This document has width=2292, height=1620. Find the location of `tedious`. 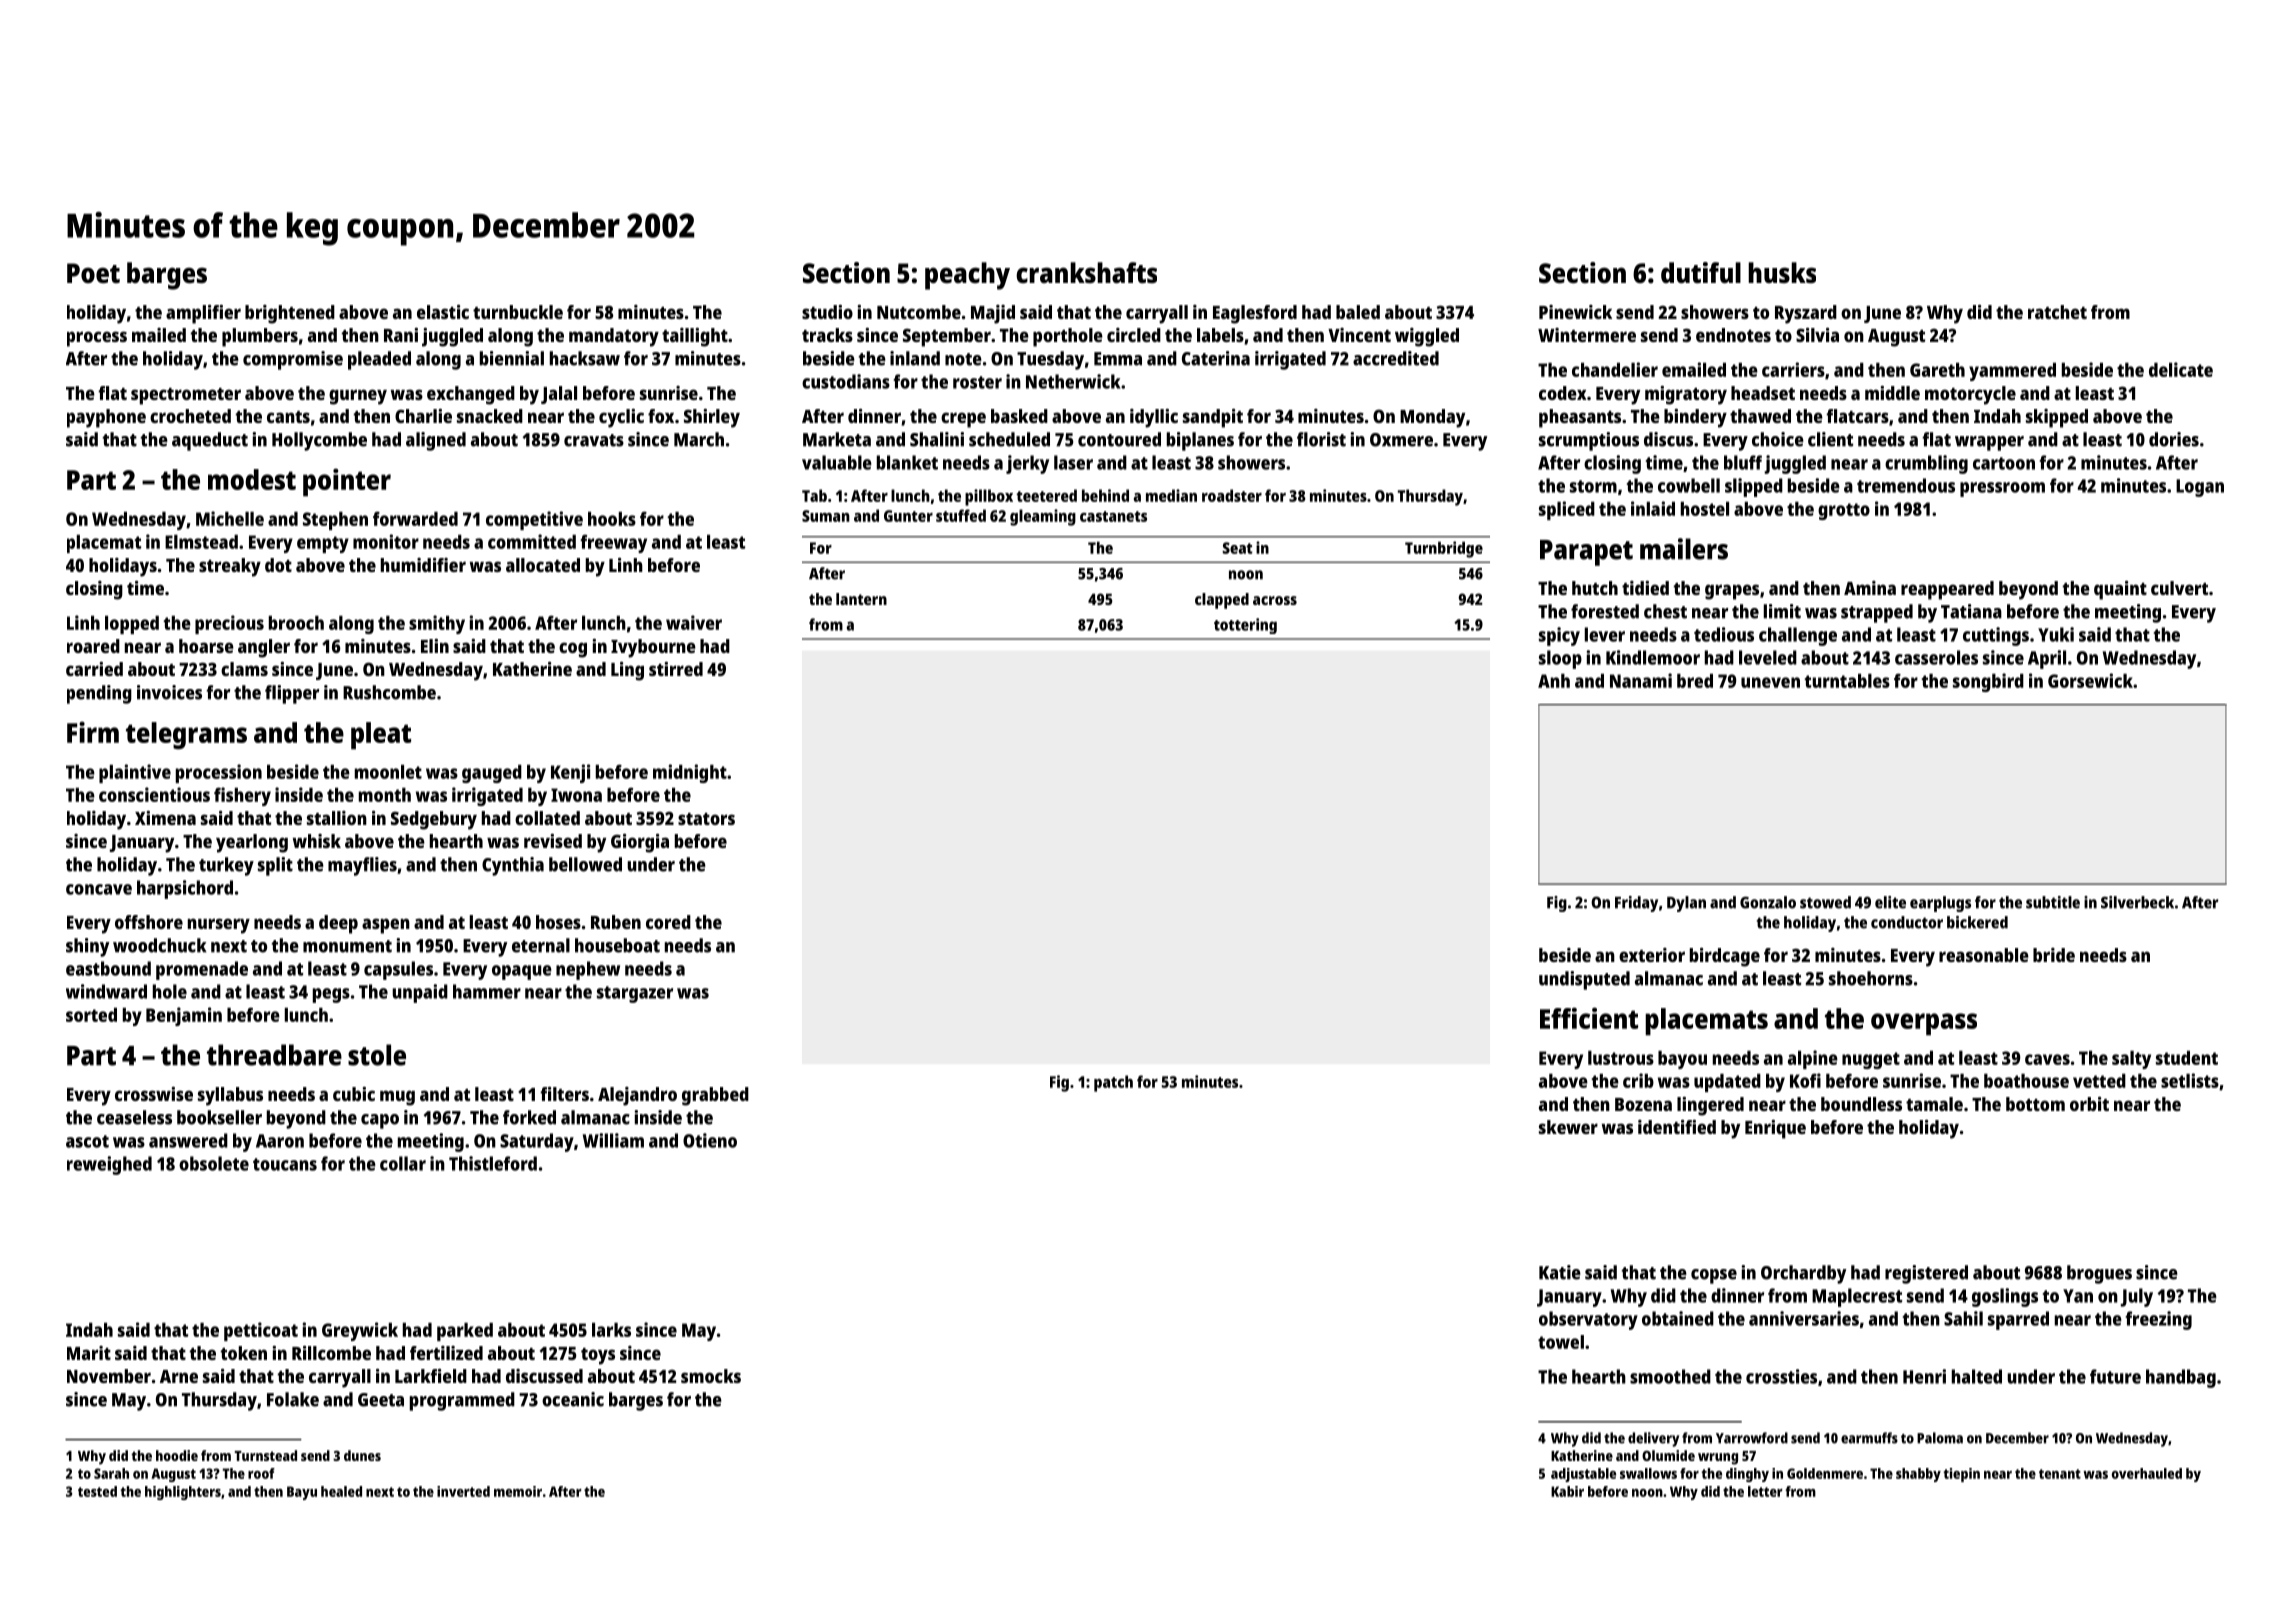

tedious is located at coordinates (1724, 634).
